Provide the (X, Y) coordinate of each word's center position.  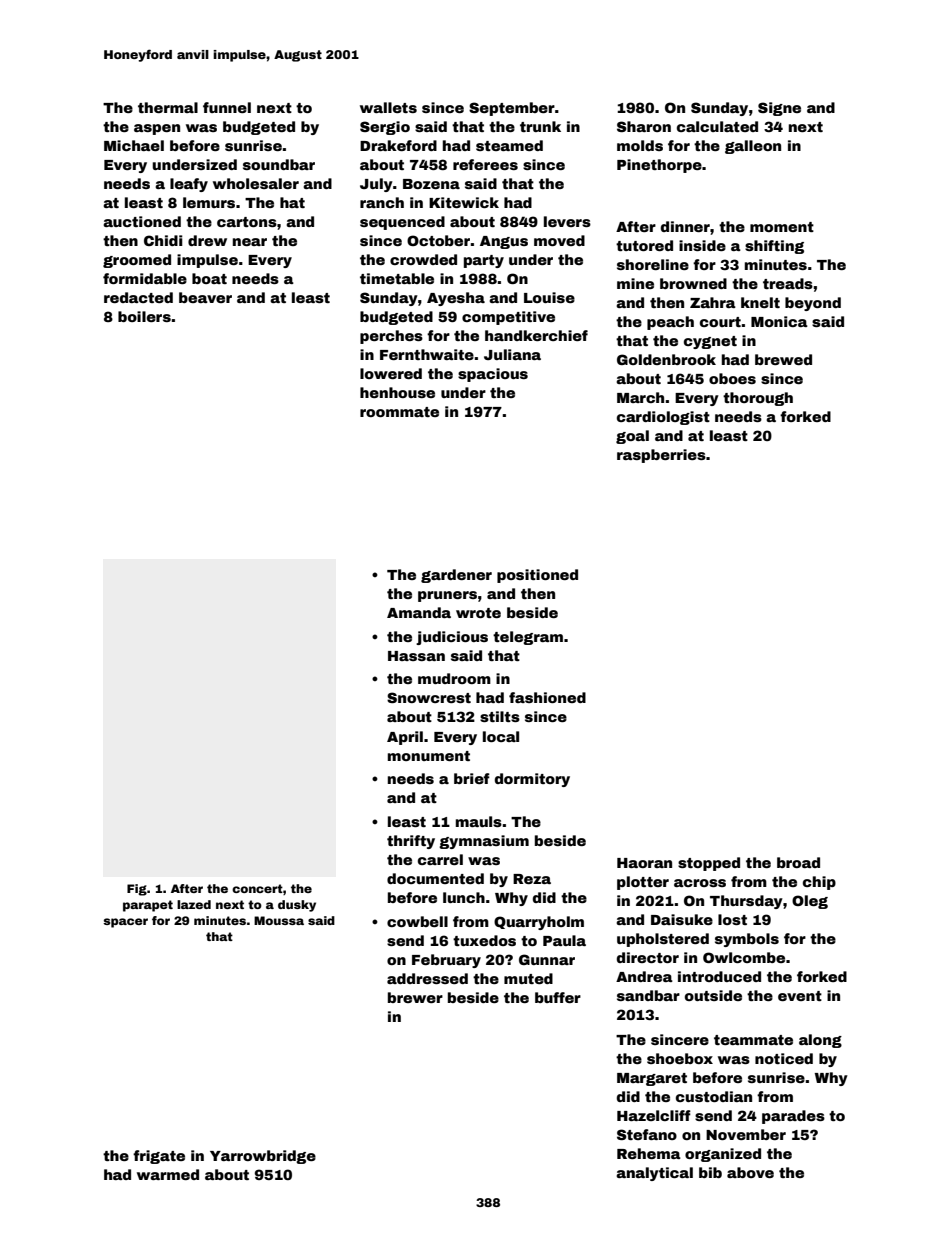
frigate (159, 1157)
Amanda (419, 612)
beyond (813, 304)
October (438, 240)
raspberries (661, 456)
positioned (537, 576)
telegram (528, 638)
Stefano (647, 1134)
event (800, 996)
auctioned (142, 221)
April (405, 738)
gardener (456, 576)
